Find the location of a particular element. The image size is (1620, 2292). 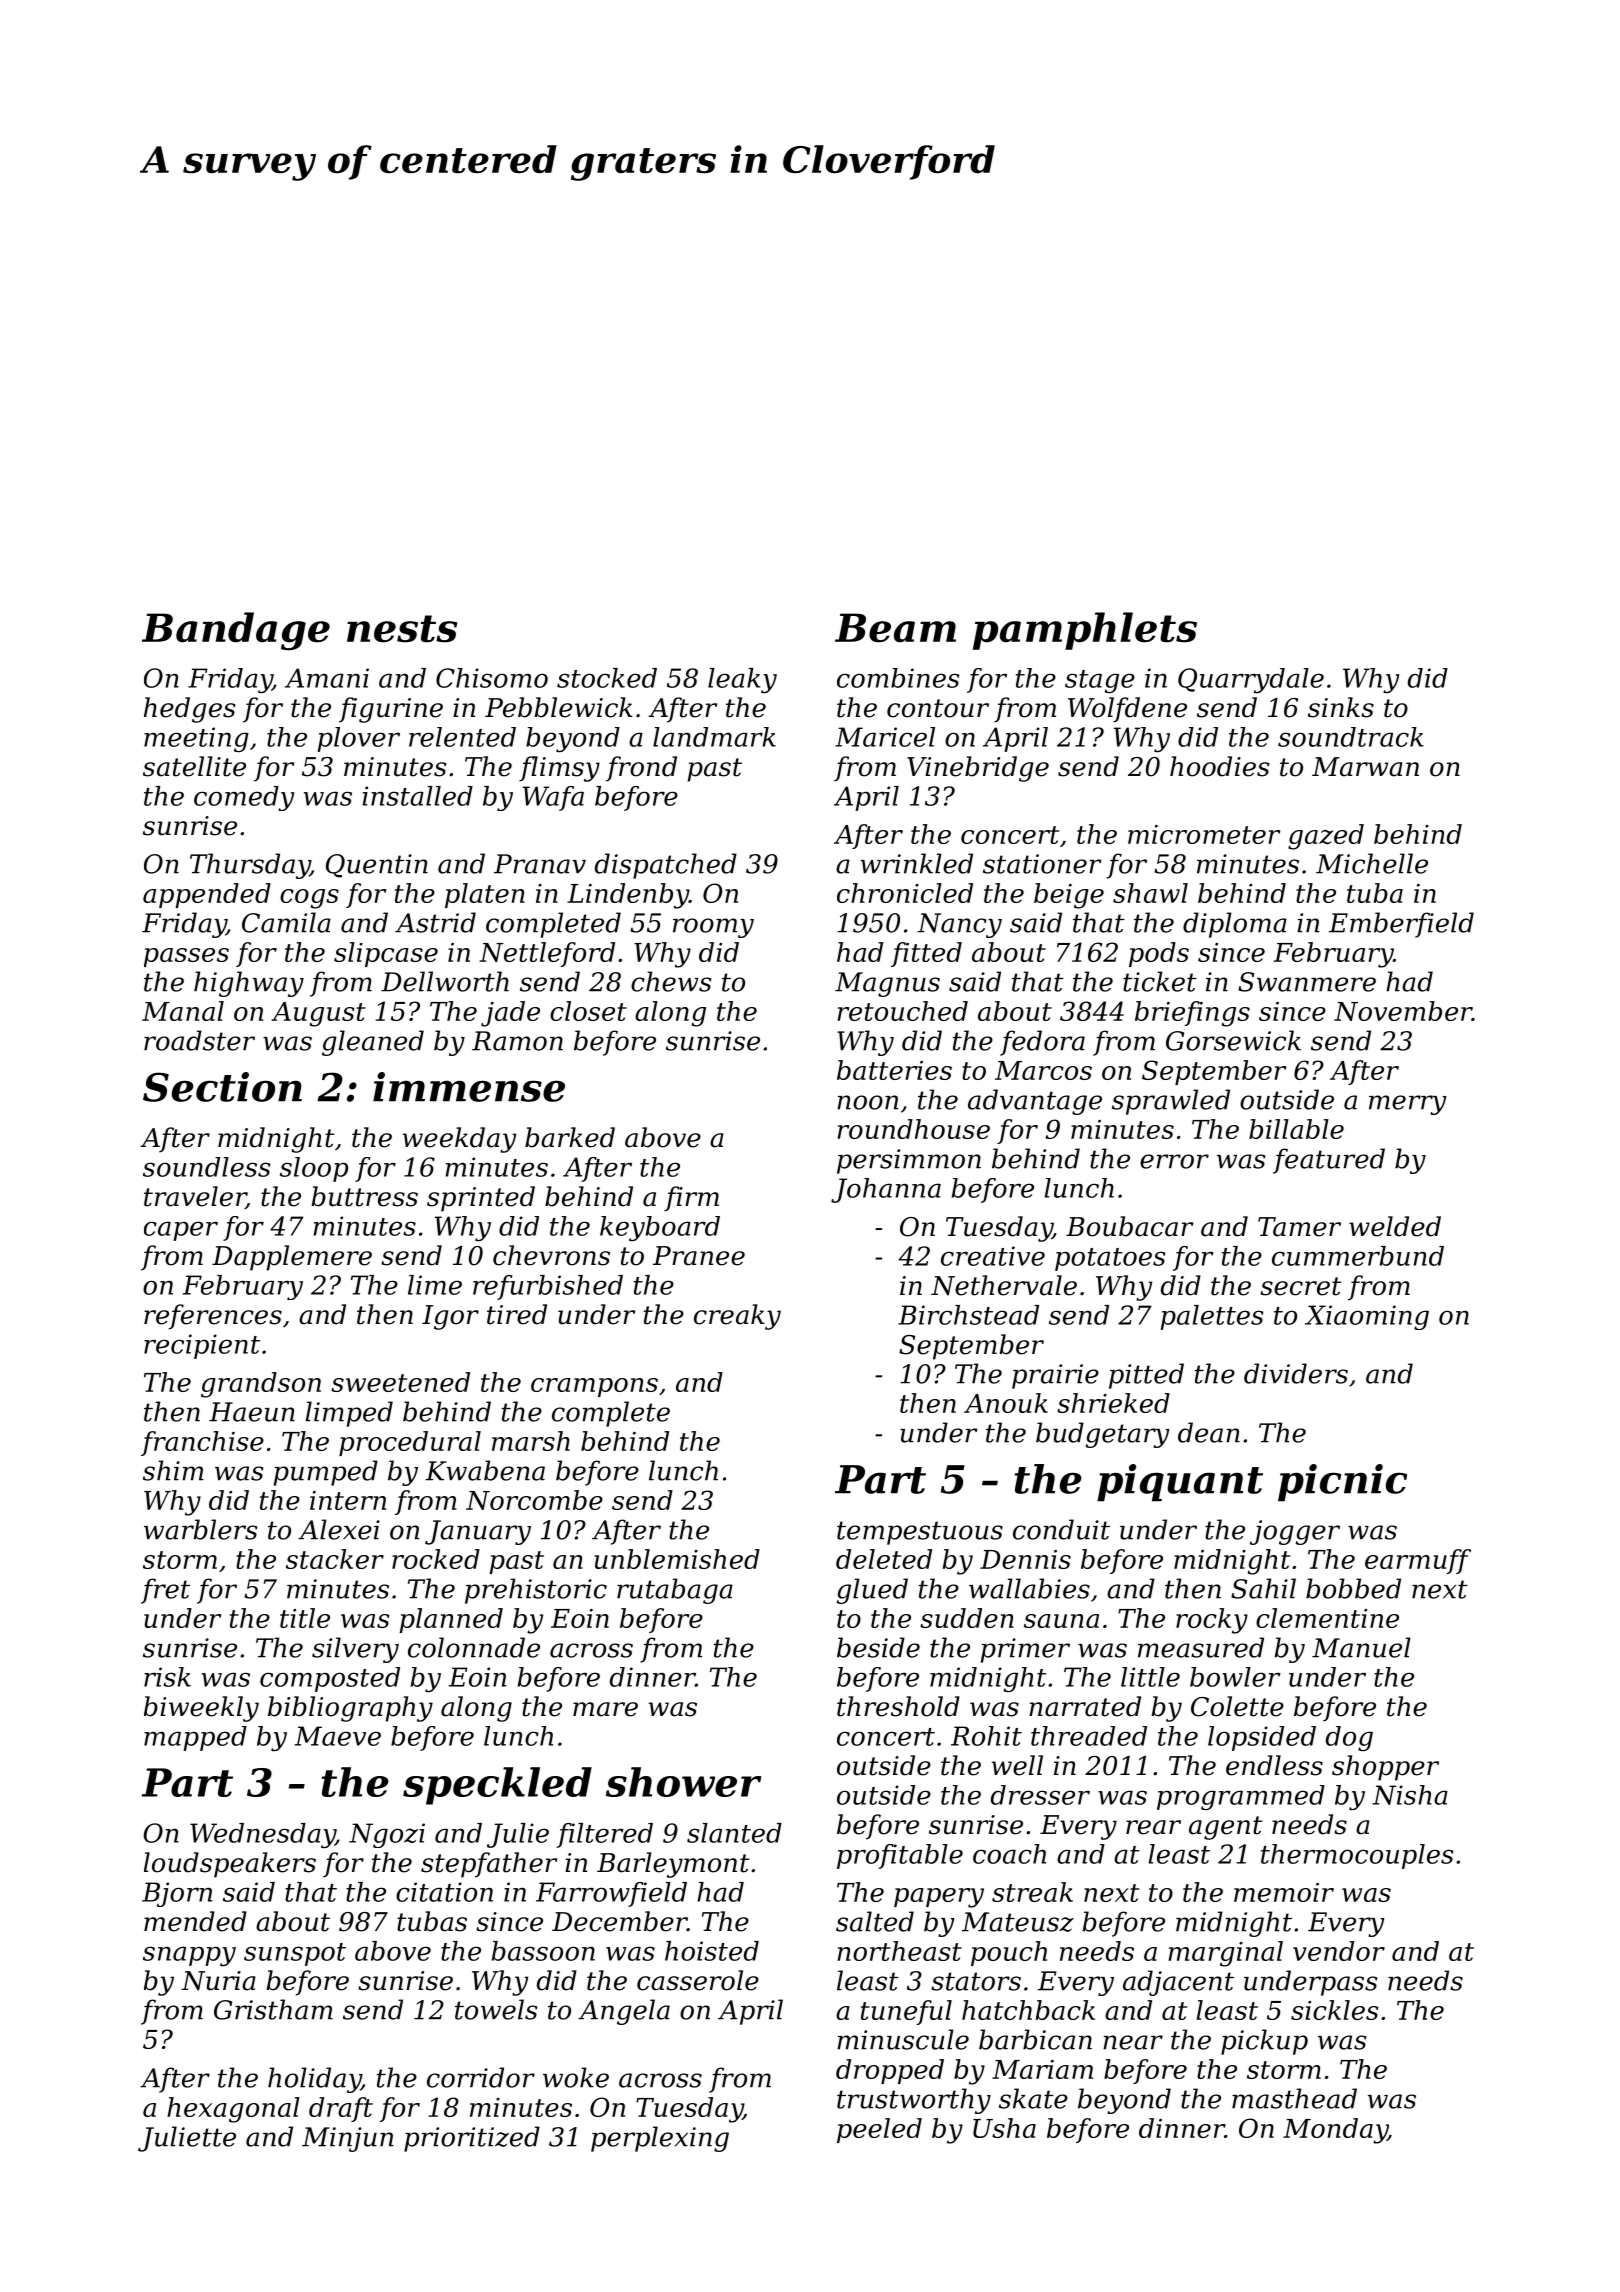

Quarrydale is located at coordinates (1251, 680).
